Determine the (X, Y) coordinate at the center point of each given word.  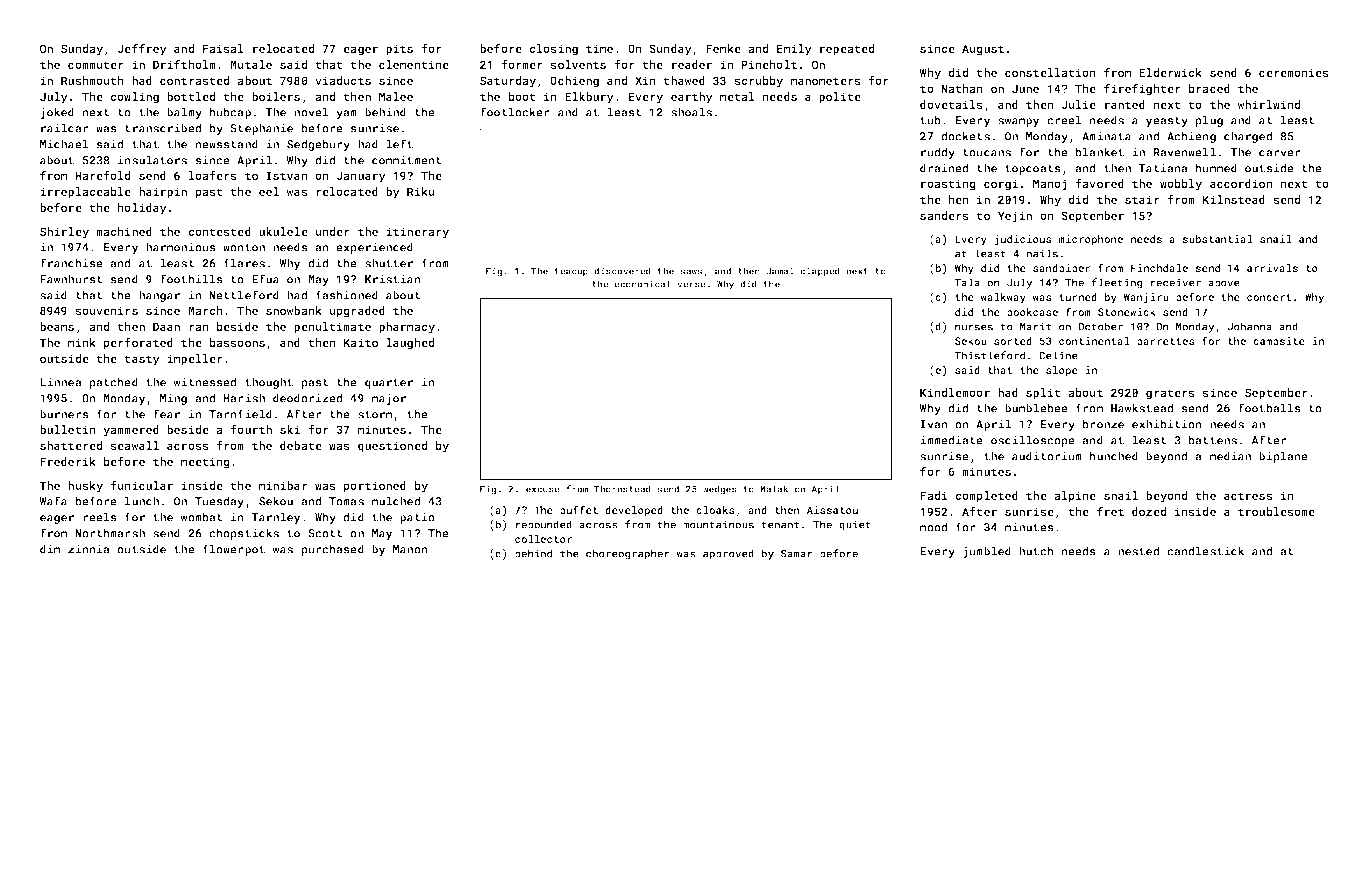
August (983, 50)
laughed (410, 344)
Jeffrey (142, 50)
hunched (1114, 456)
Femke (723, 48)
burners (64, 414)
